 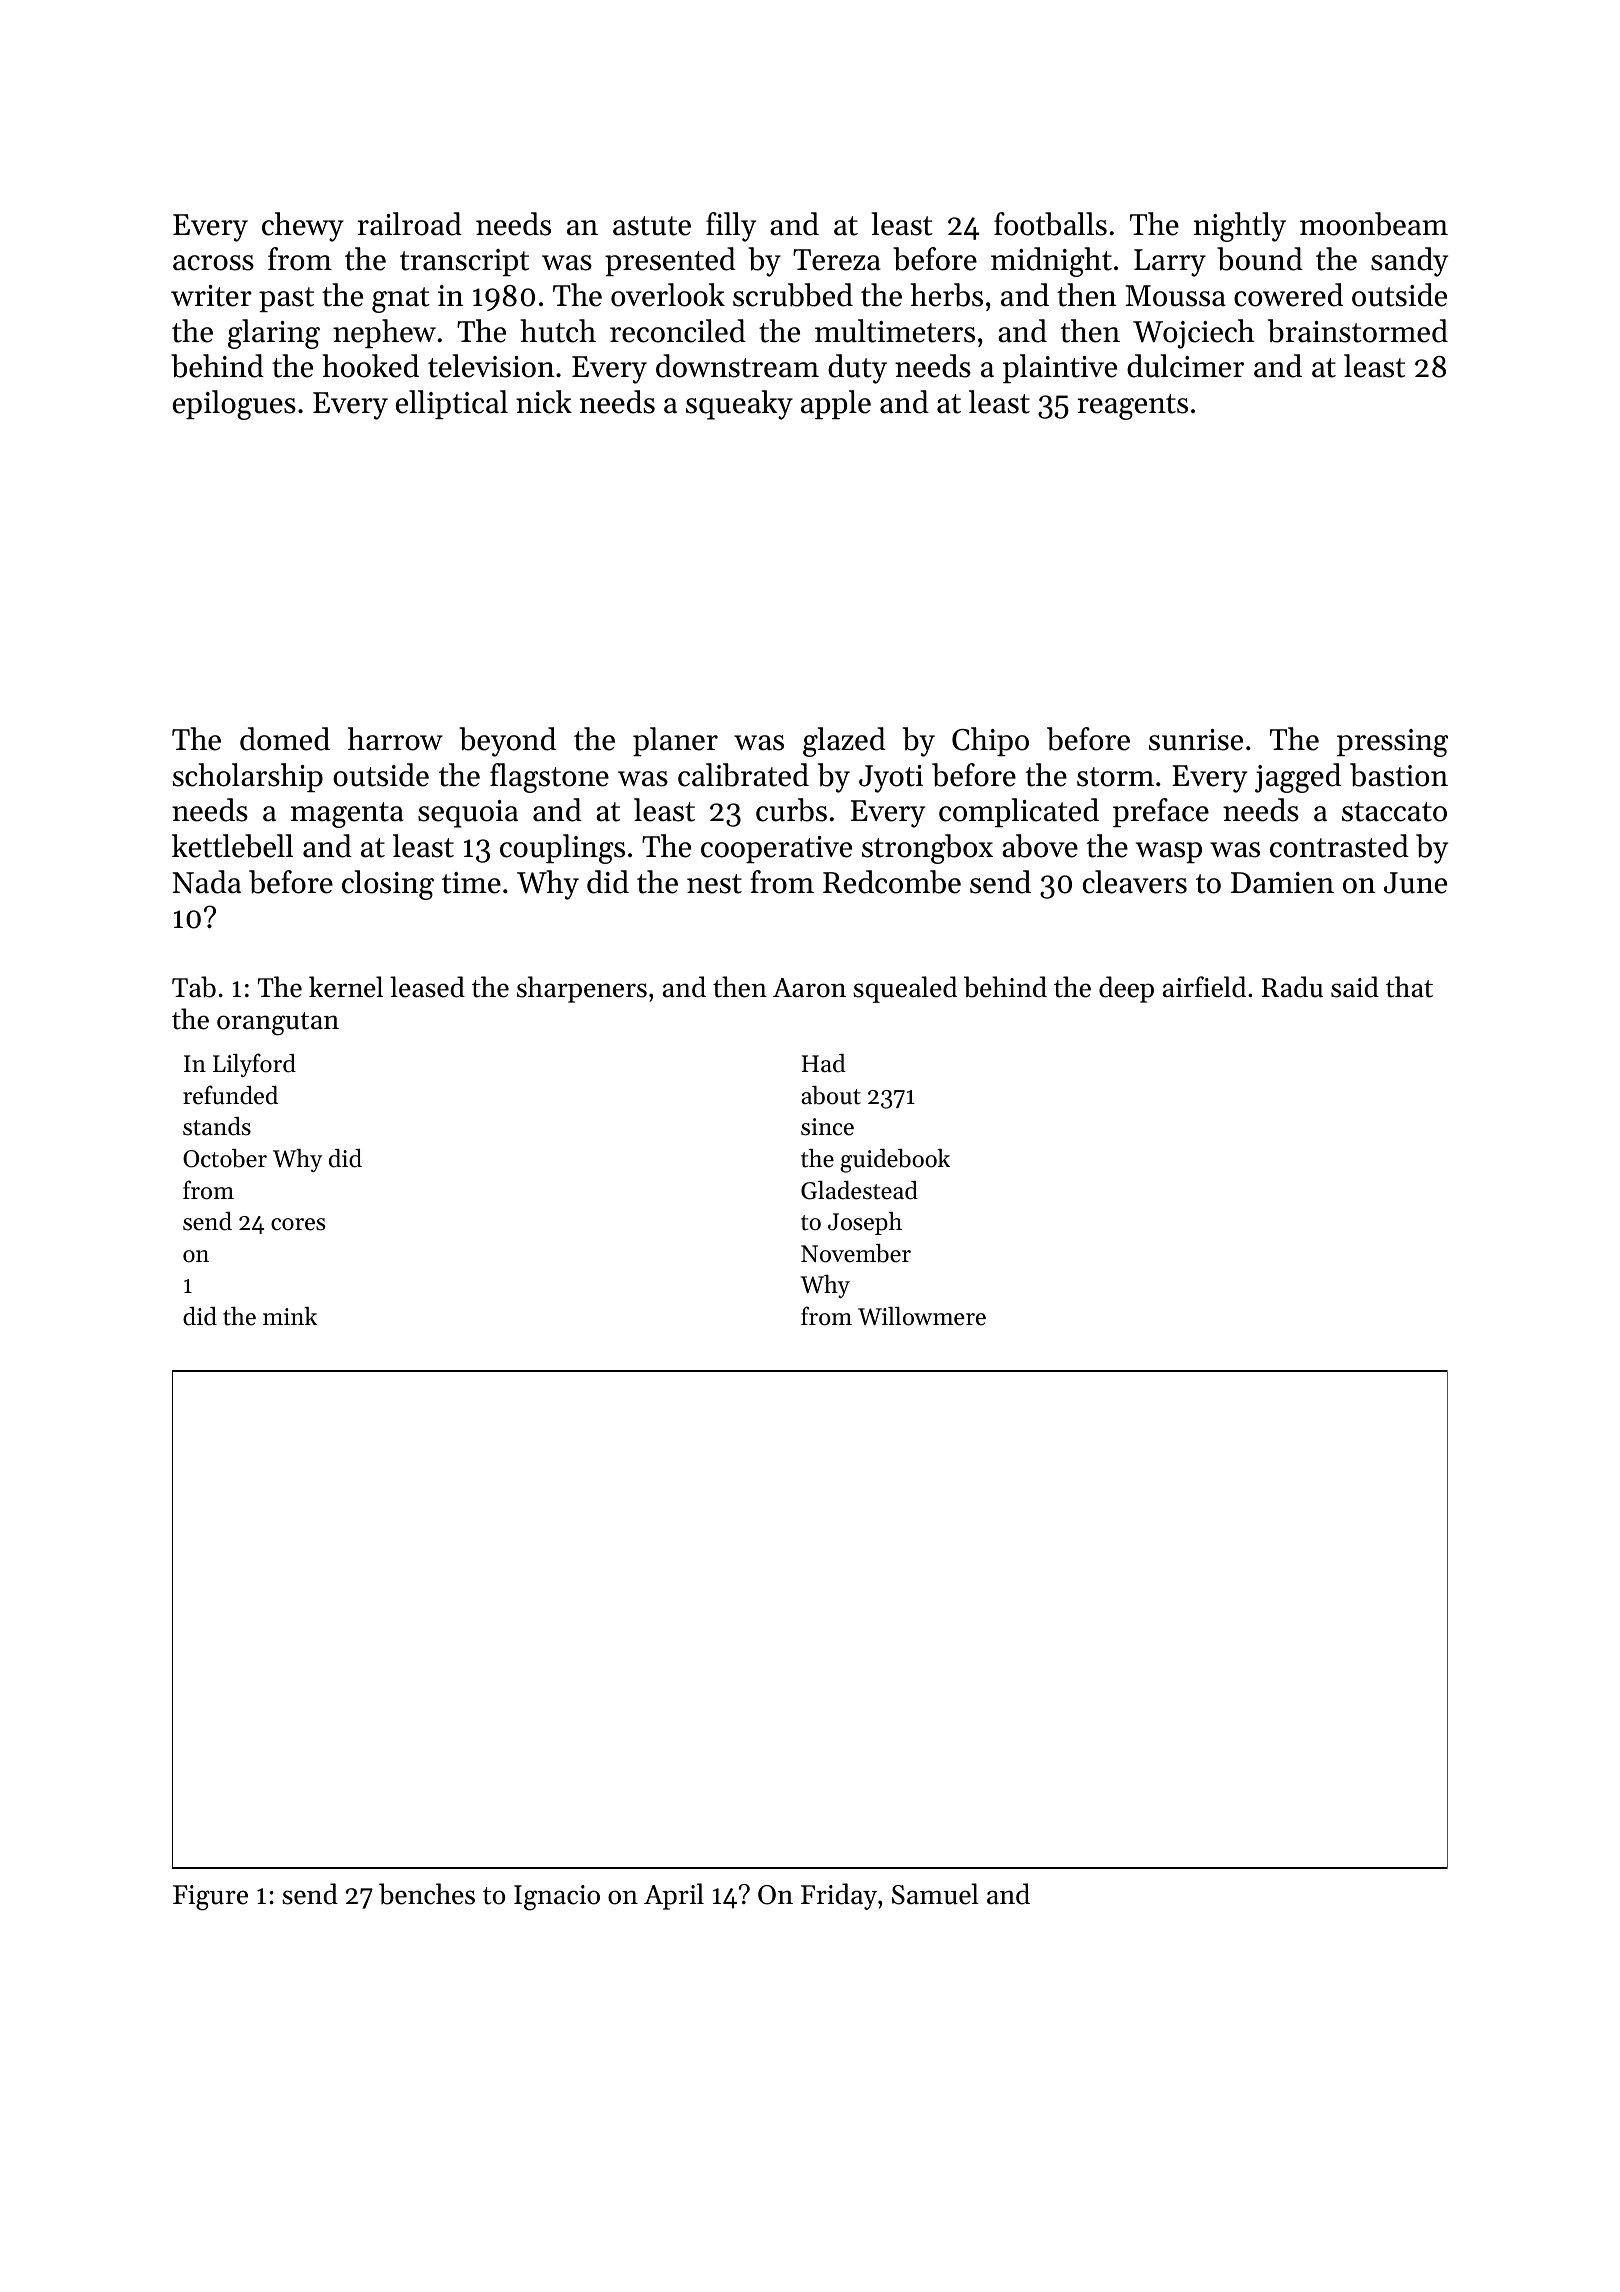 I want to click on writer, so click(x=211, y=296).
